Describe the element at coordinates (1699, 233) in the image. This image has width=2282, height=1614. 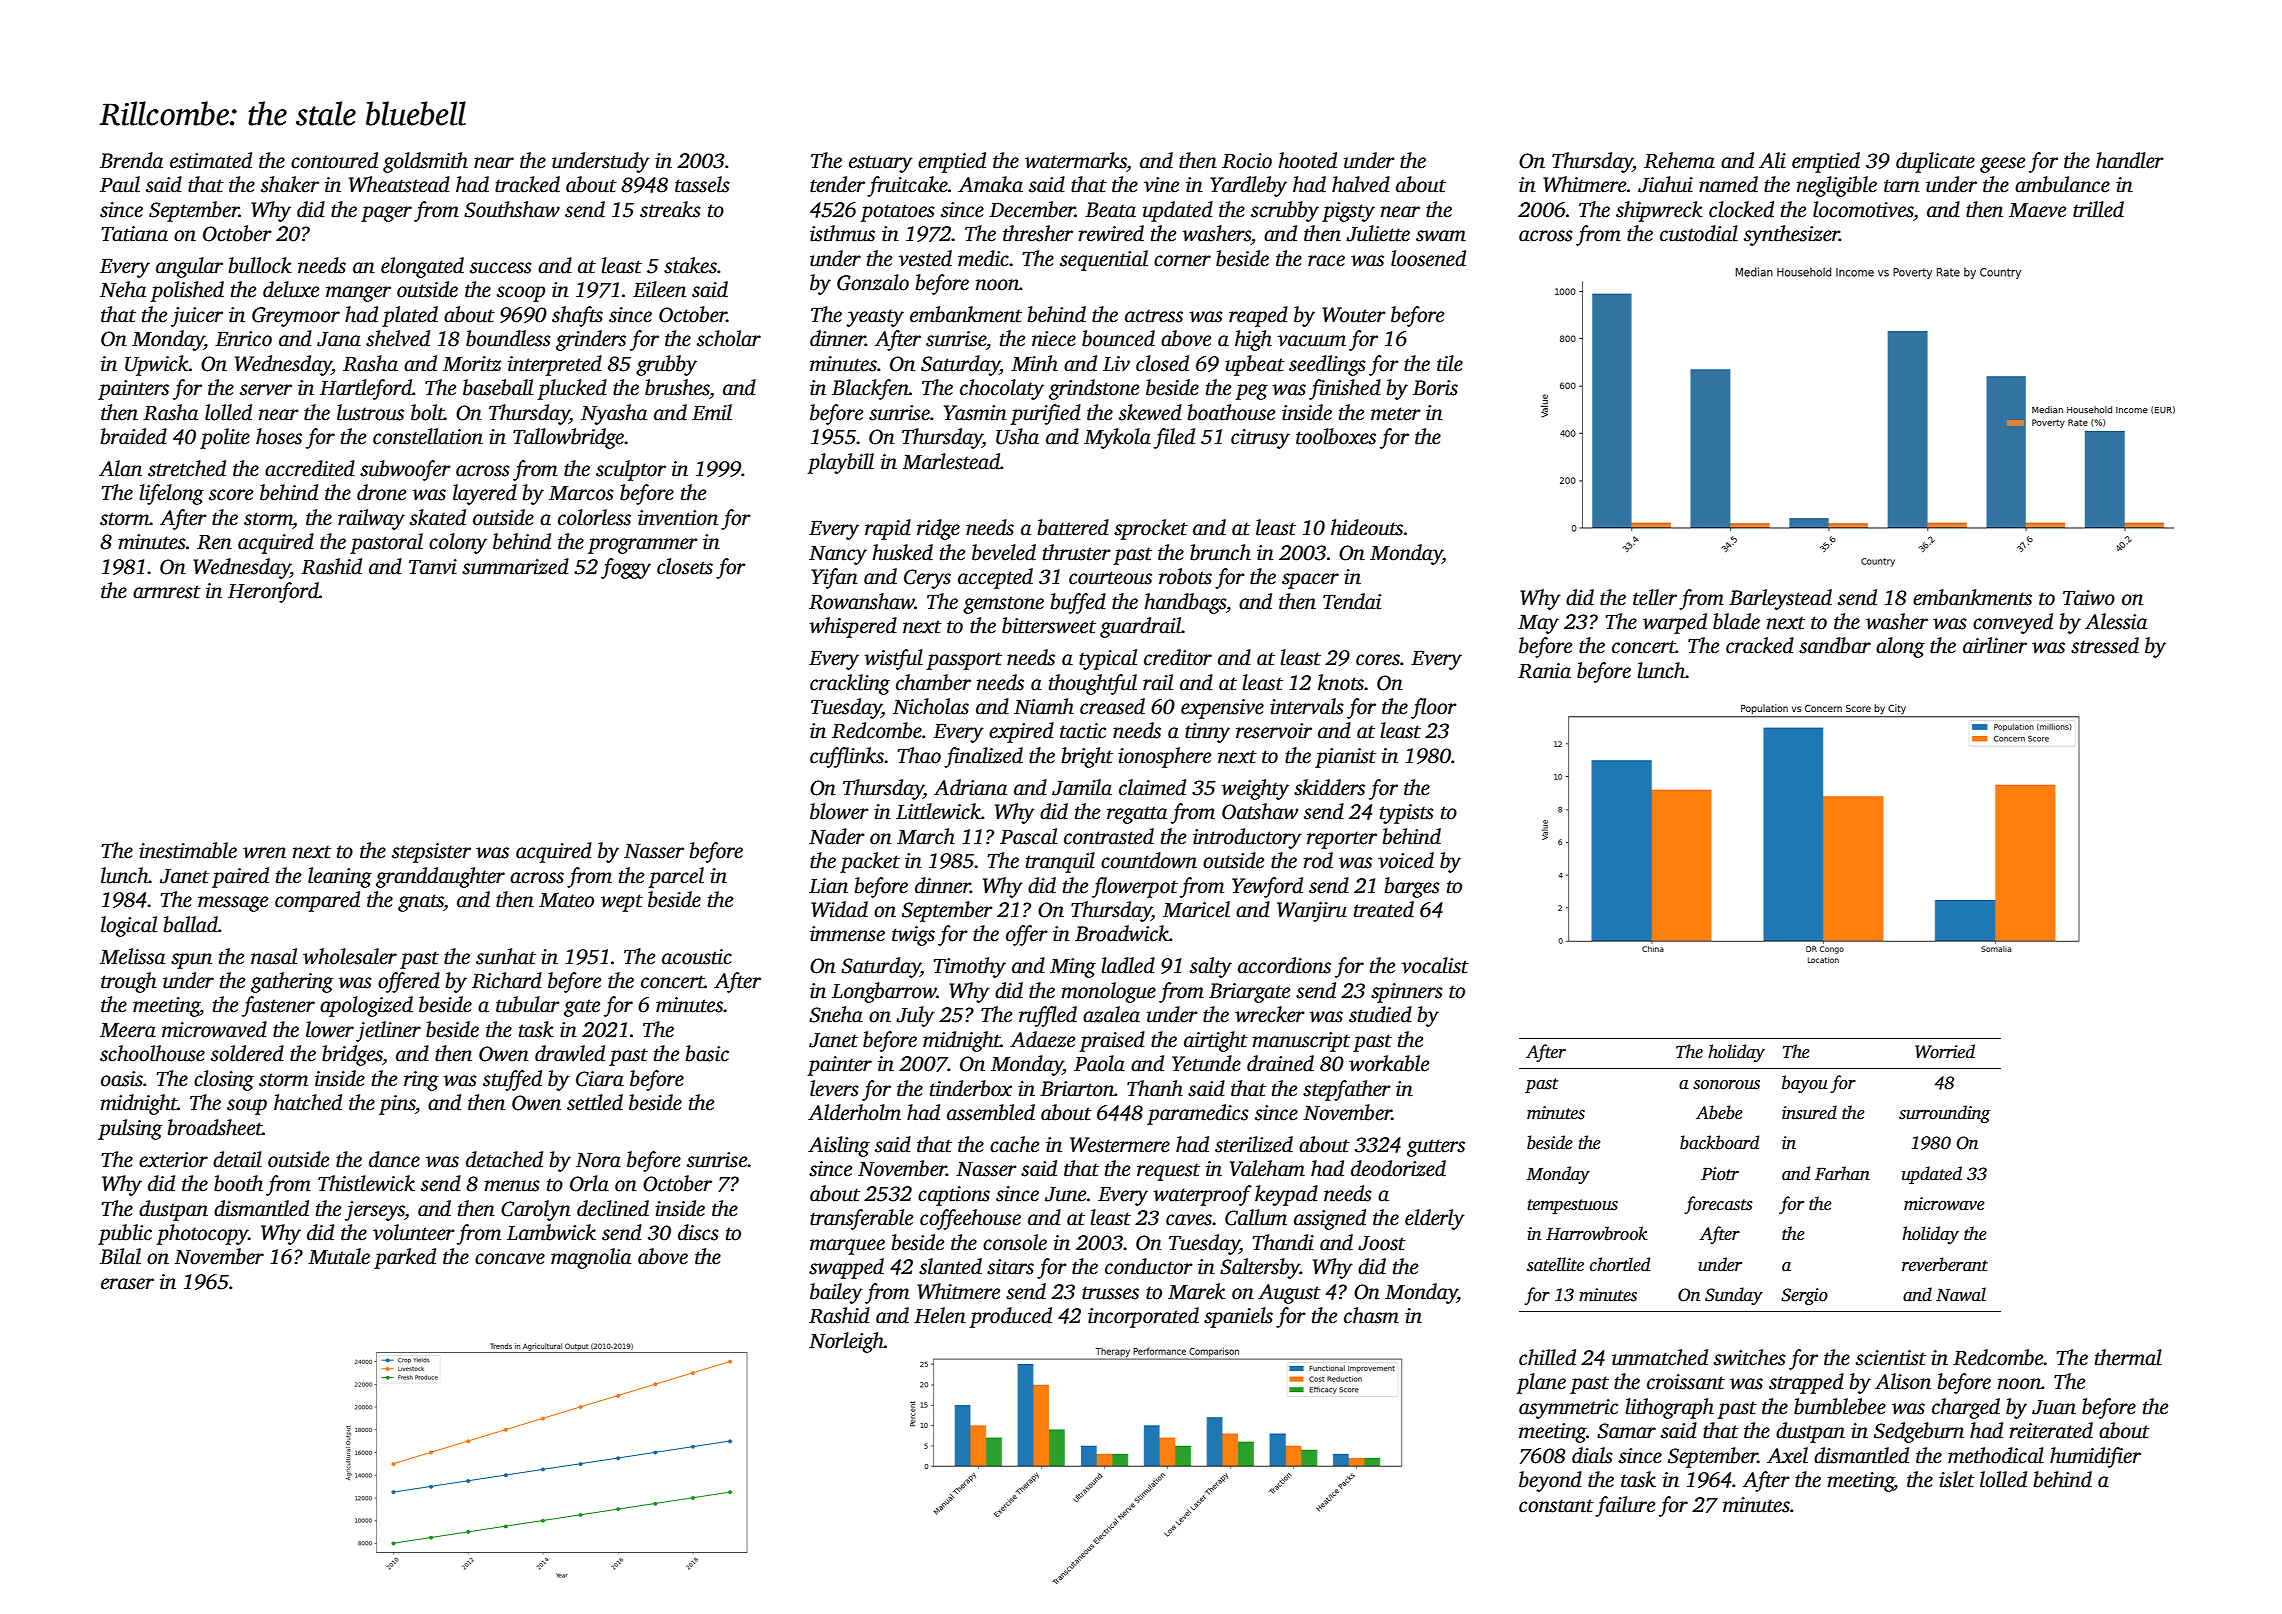
I see `custodial` at that location.
